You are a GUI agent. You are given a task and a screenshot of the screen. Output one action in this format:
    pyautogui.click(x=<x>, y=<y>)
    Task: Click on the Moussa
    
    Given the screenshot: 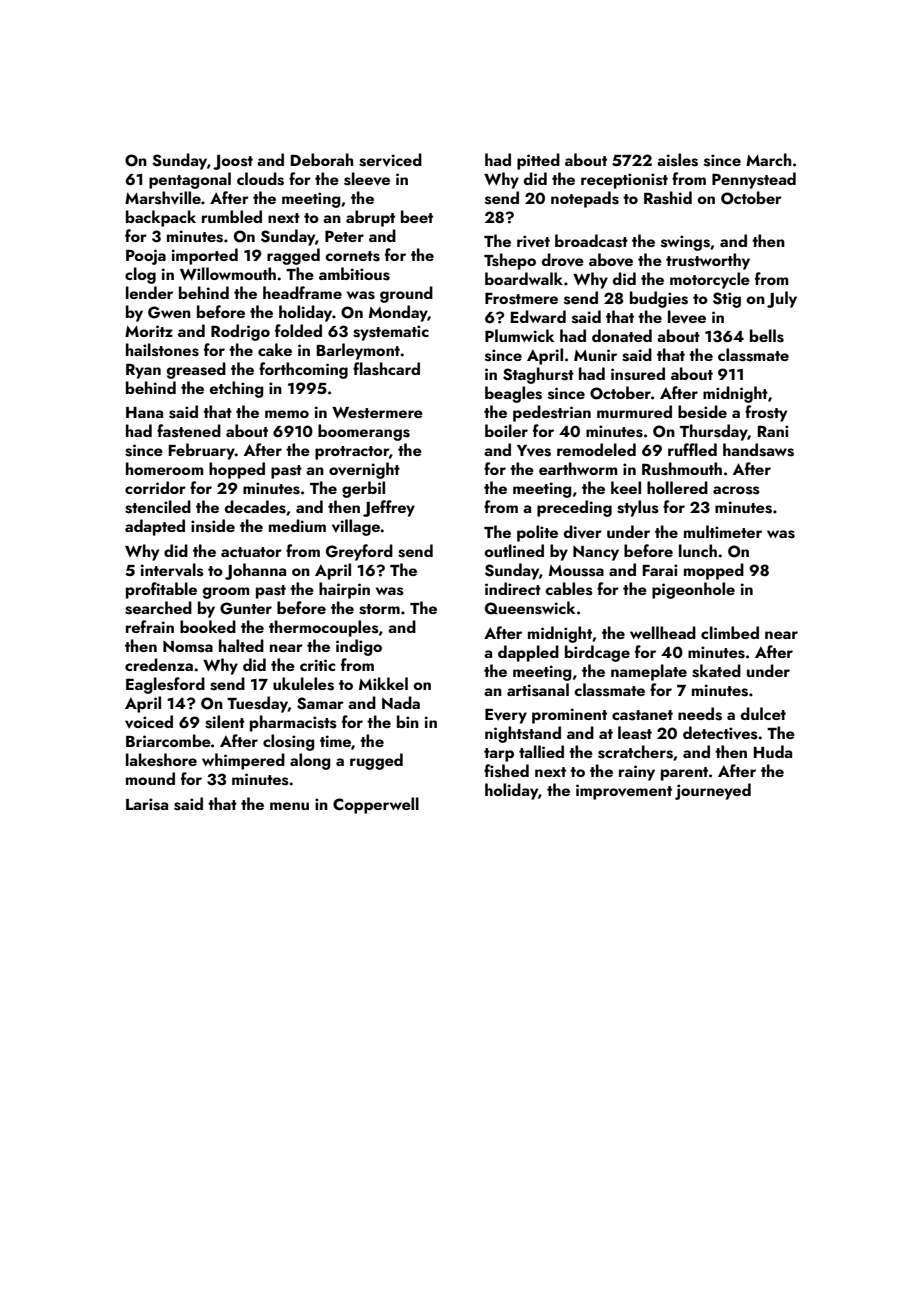 What is the action you would take?
    pyautogui.click(x=576, y=571)
